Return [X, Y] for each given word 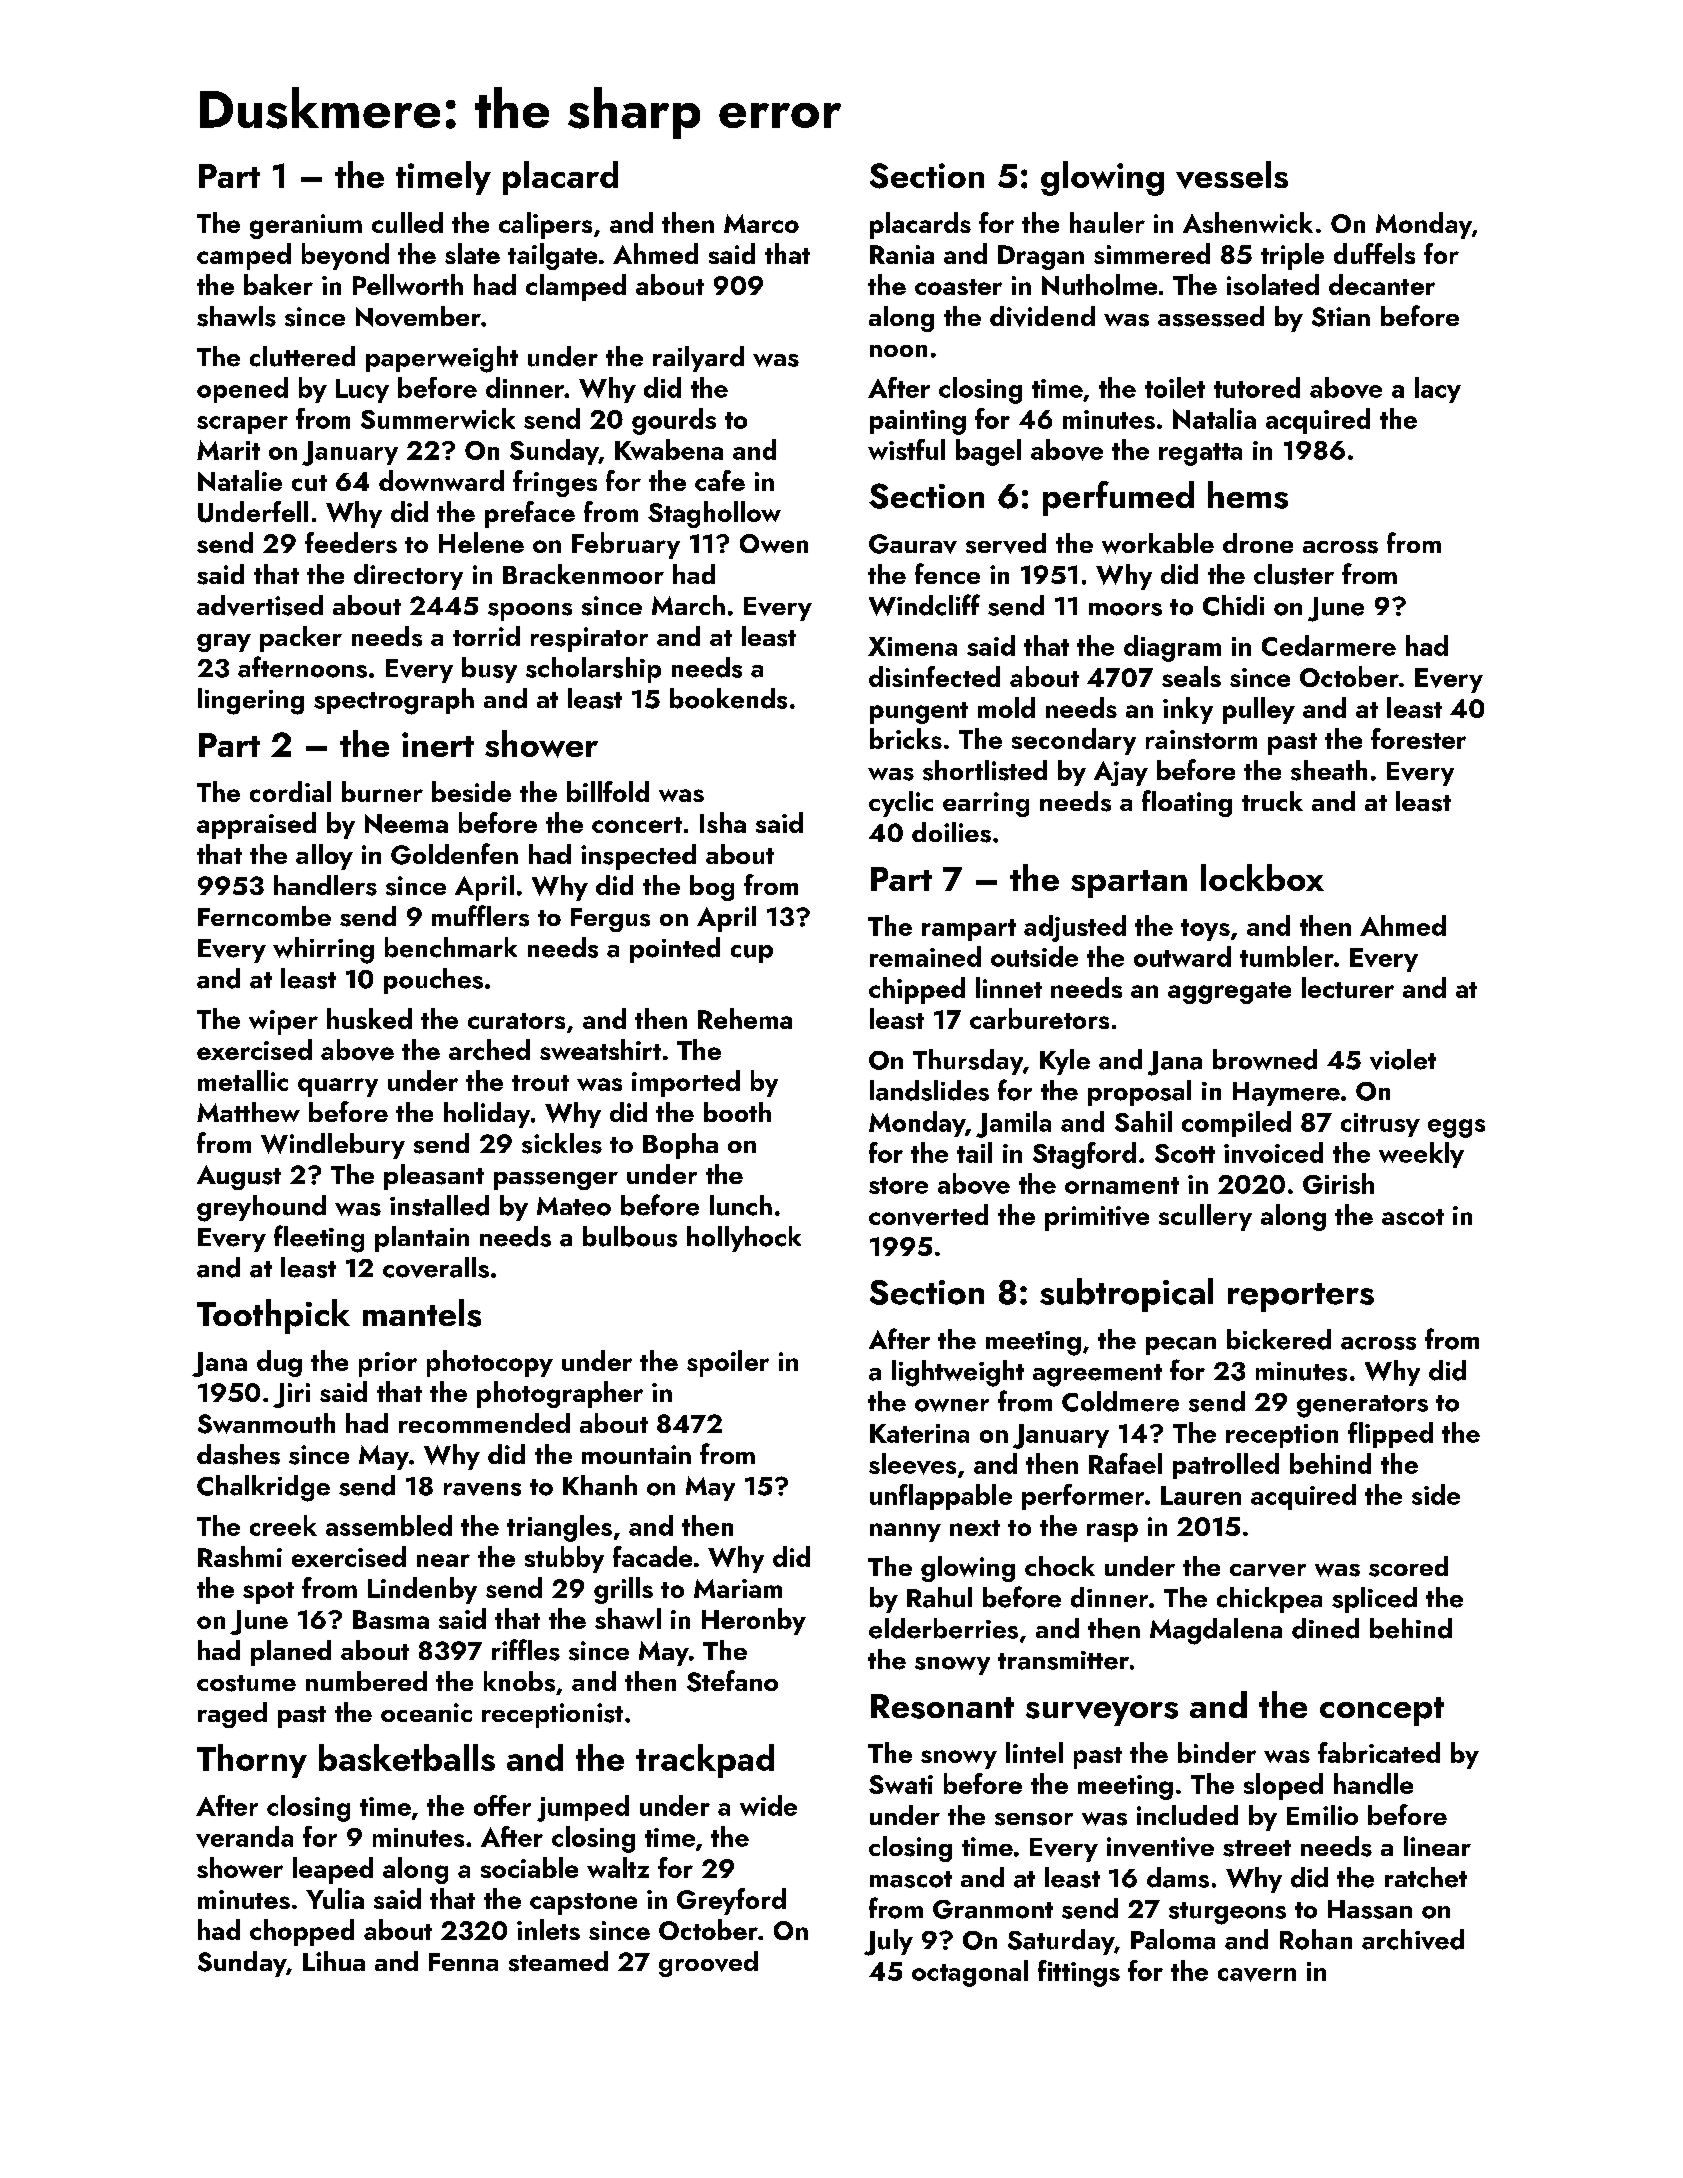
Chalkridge [263, 1488]
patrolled [1226, 1466]
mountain [636, 1454]
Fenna [463, 1962]
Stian [1341, 317]
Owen [774, 543]
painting [918, 422]
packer [301, 639]
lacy [1438, 390]
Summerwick [438, 418]
